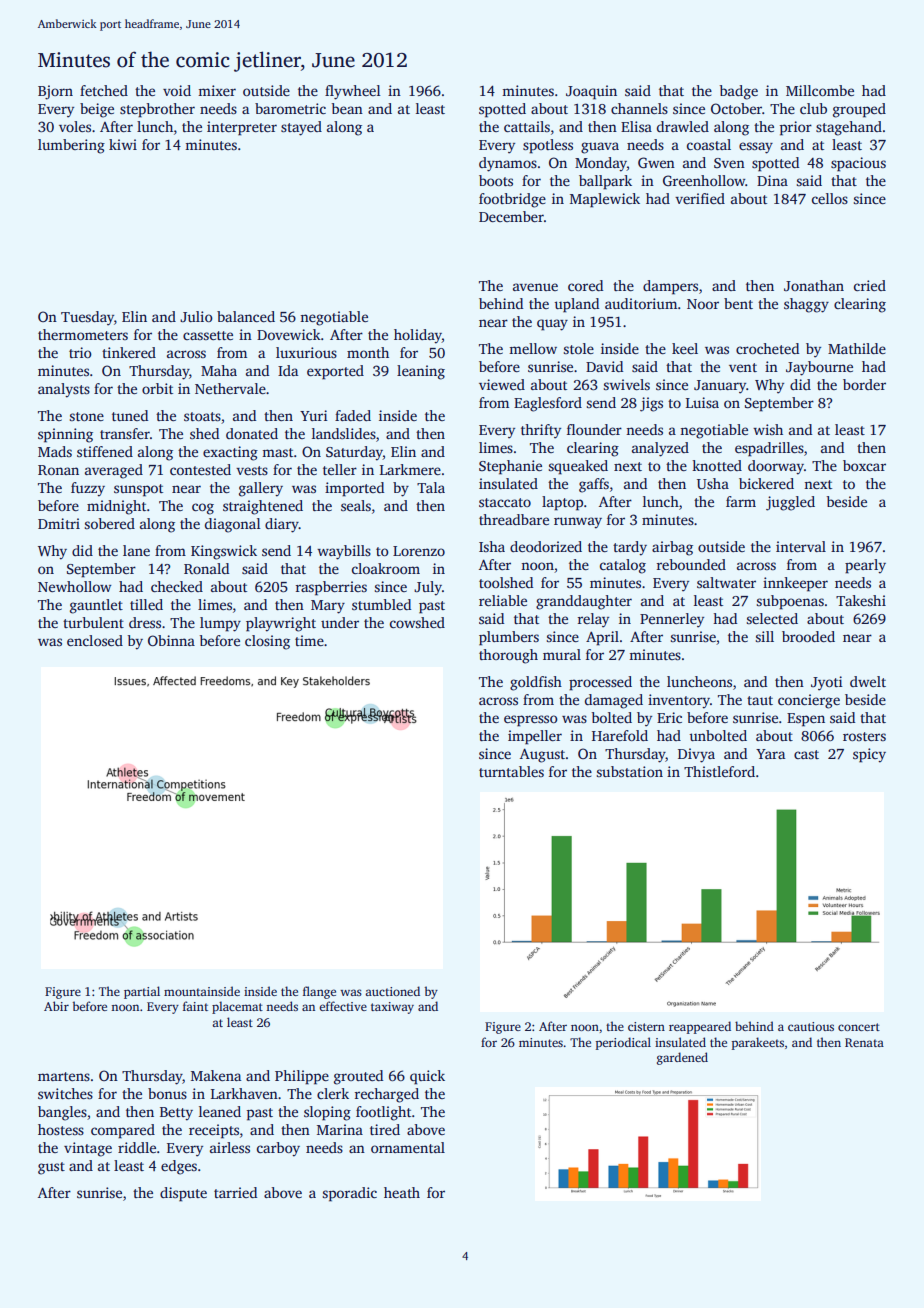 This screenshot has width=924, height=1308. What do you see at coordinates (790, 602) in the screenshot?
I see `subpoenas` at bounding box center [790, 602].
